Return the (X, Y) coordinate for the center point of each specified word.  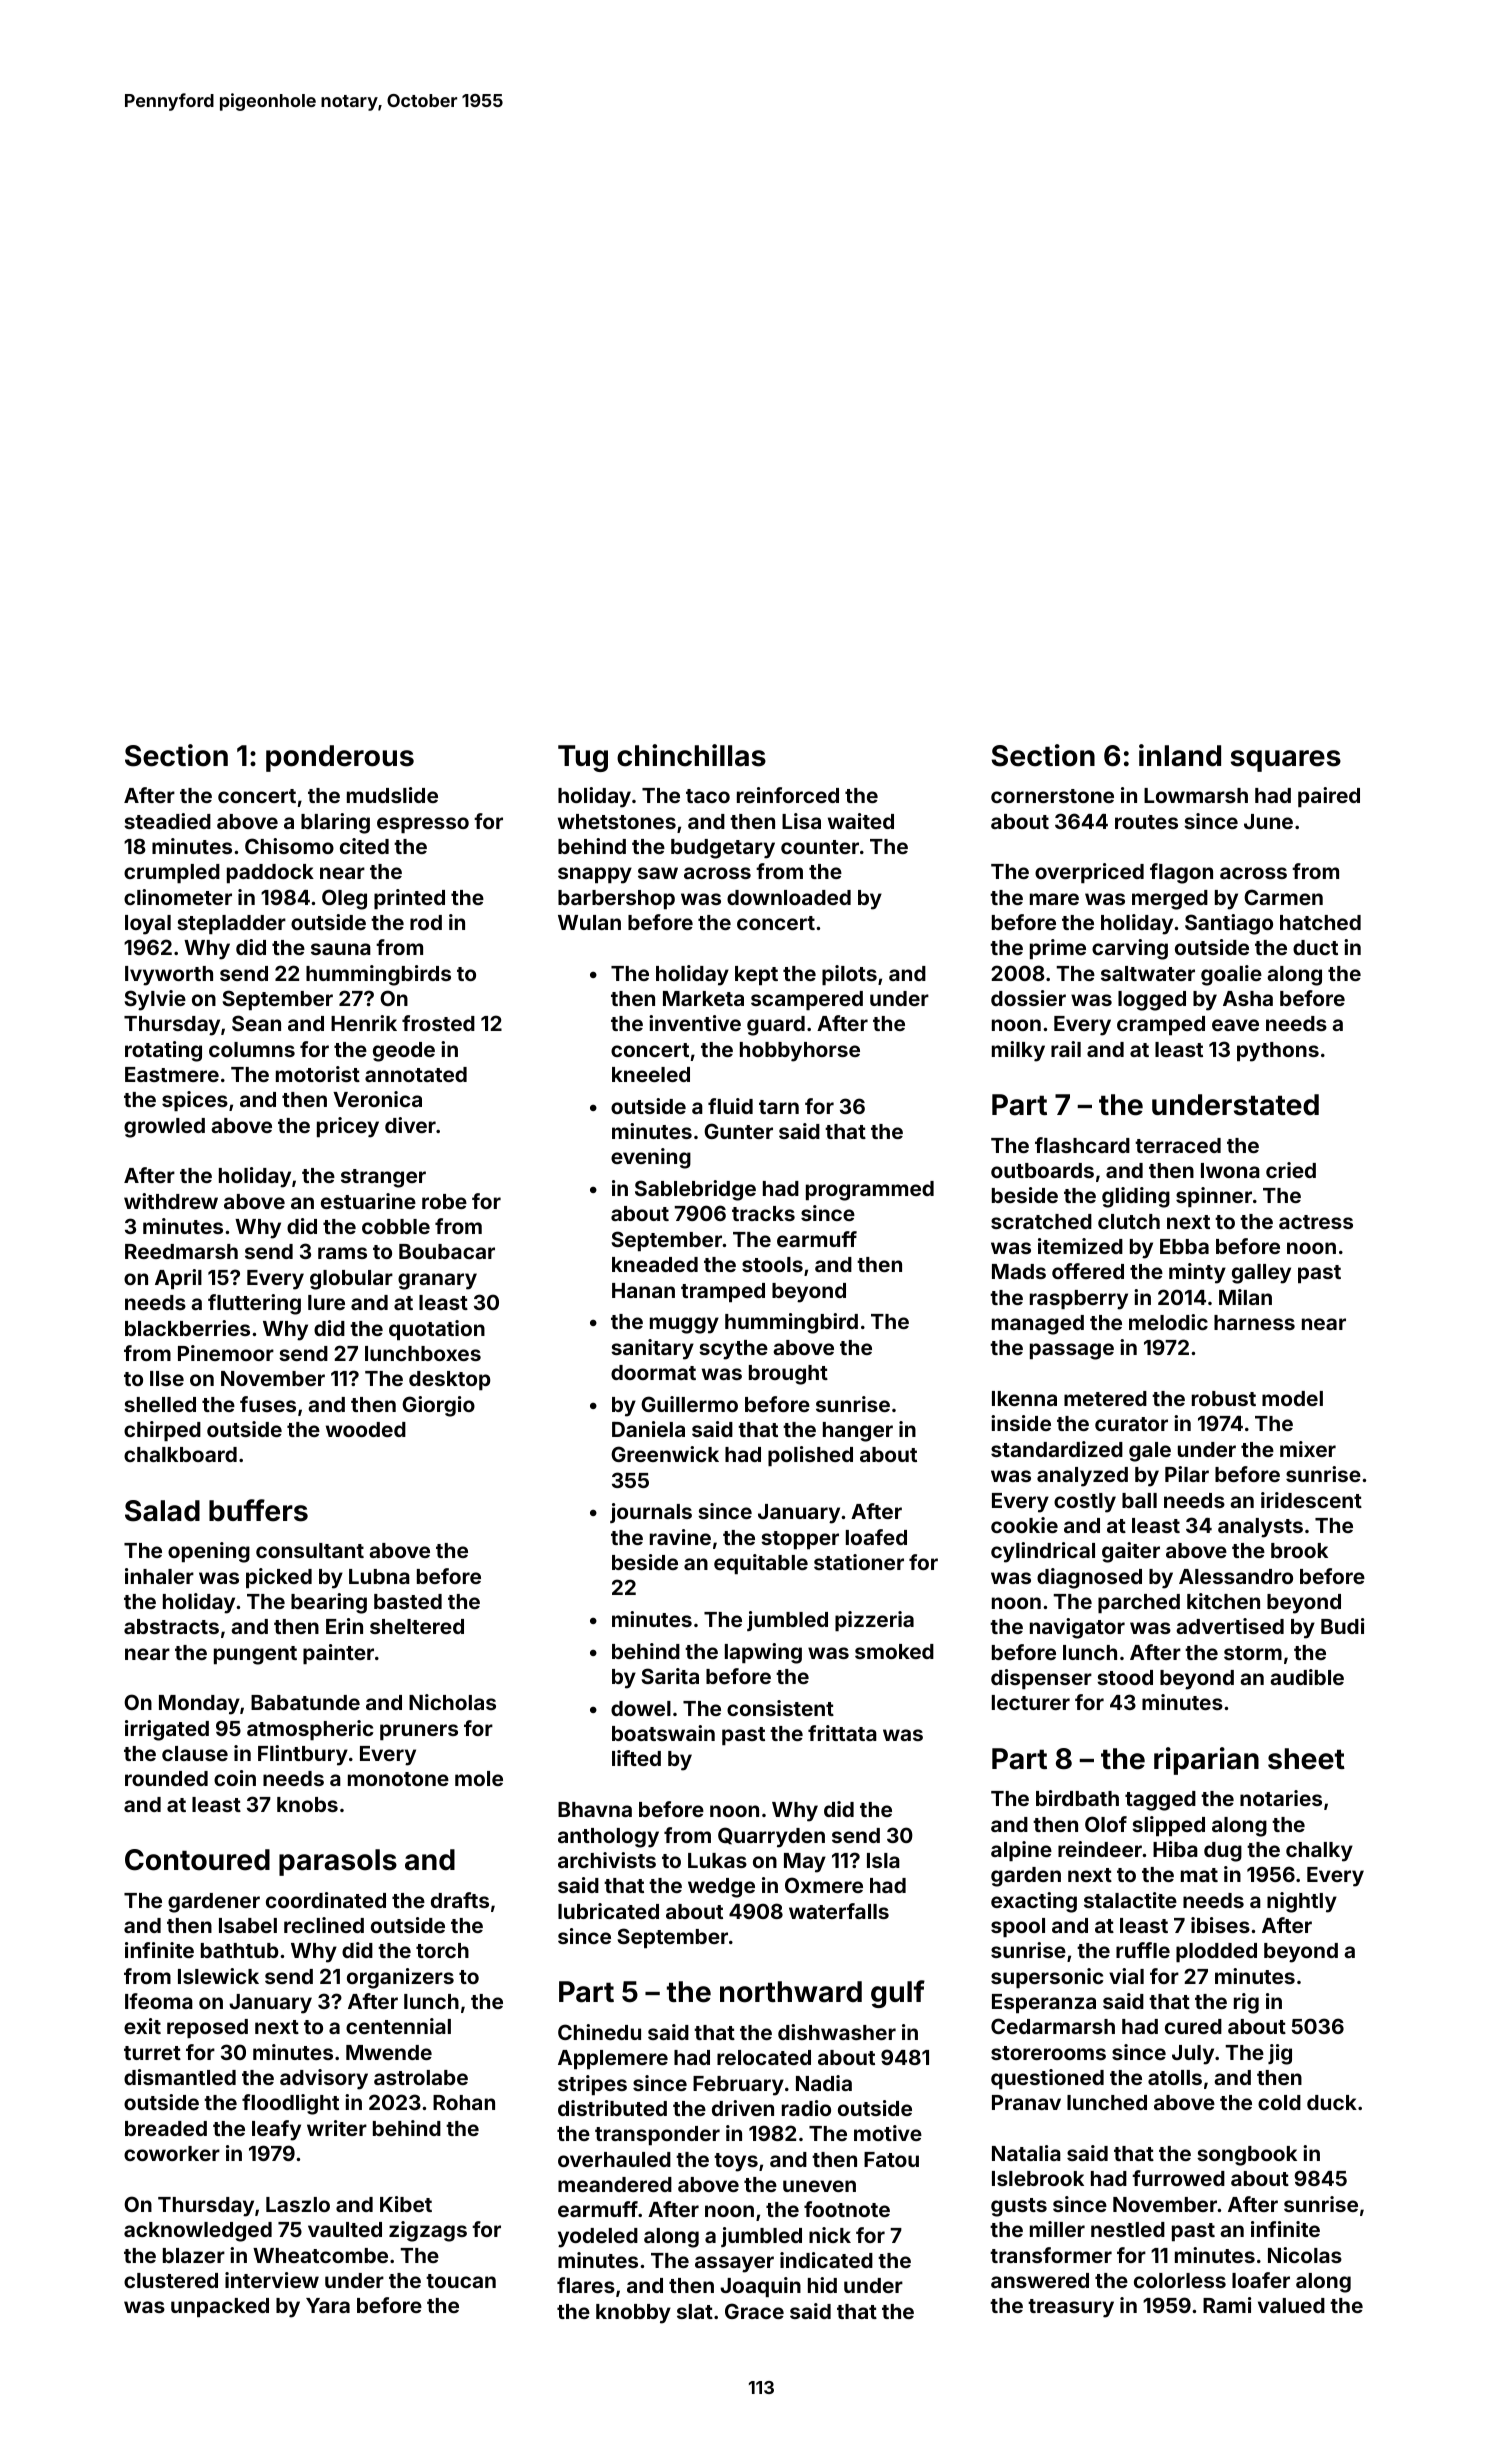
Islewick (218, 1976)
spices (195, 1101)
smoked (894, 1651)
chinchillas (691, 755)
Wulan (589, 922)
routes (1146, 822)
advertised (1230, 1626)
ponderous (340, 758)
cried (1291, 1170)
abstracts (171, 1626)
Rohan (464, 2102)
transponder (657, 2135)
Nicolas (1305, 2255)
